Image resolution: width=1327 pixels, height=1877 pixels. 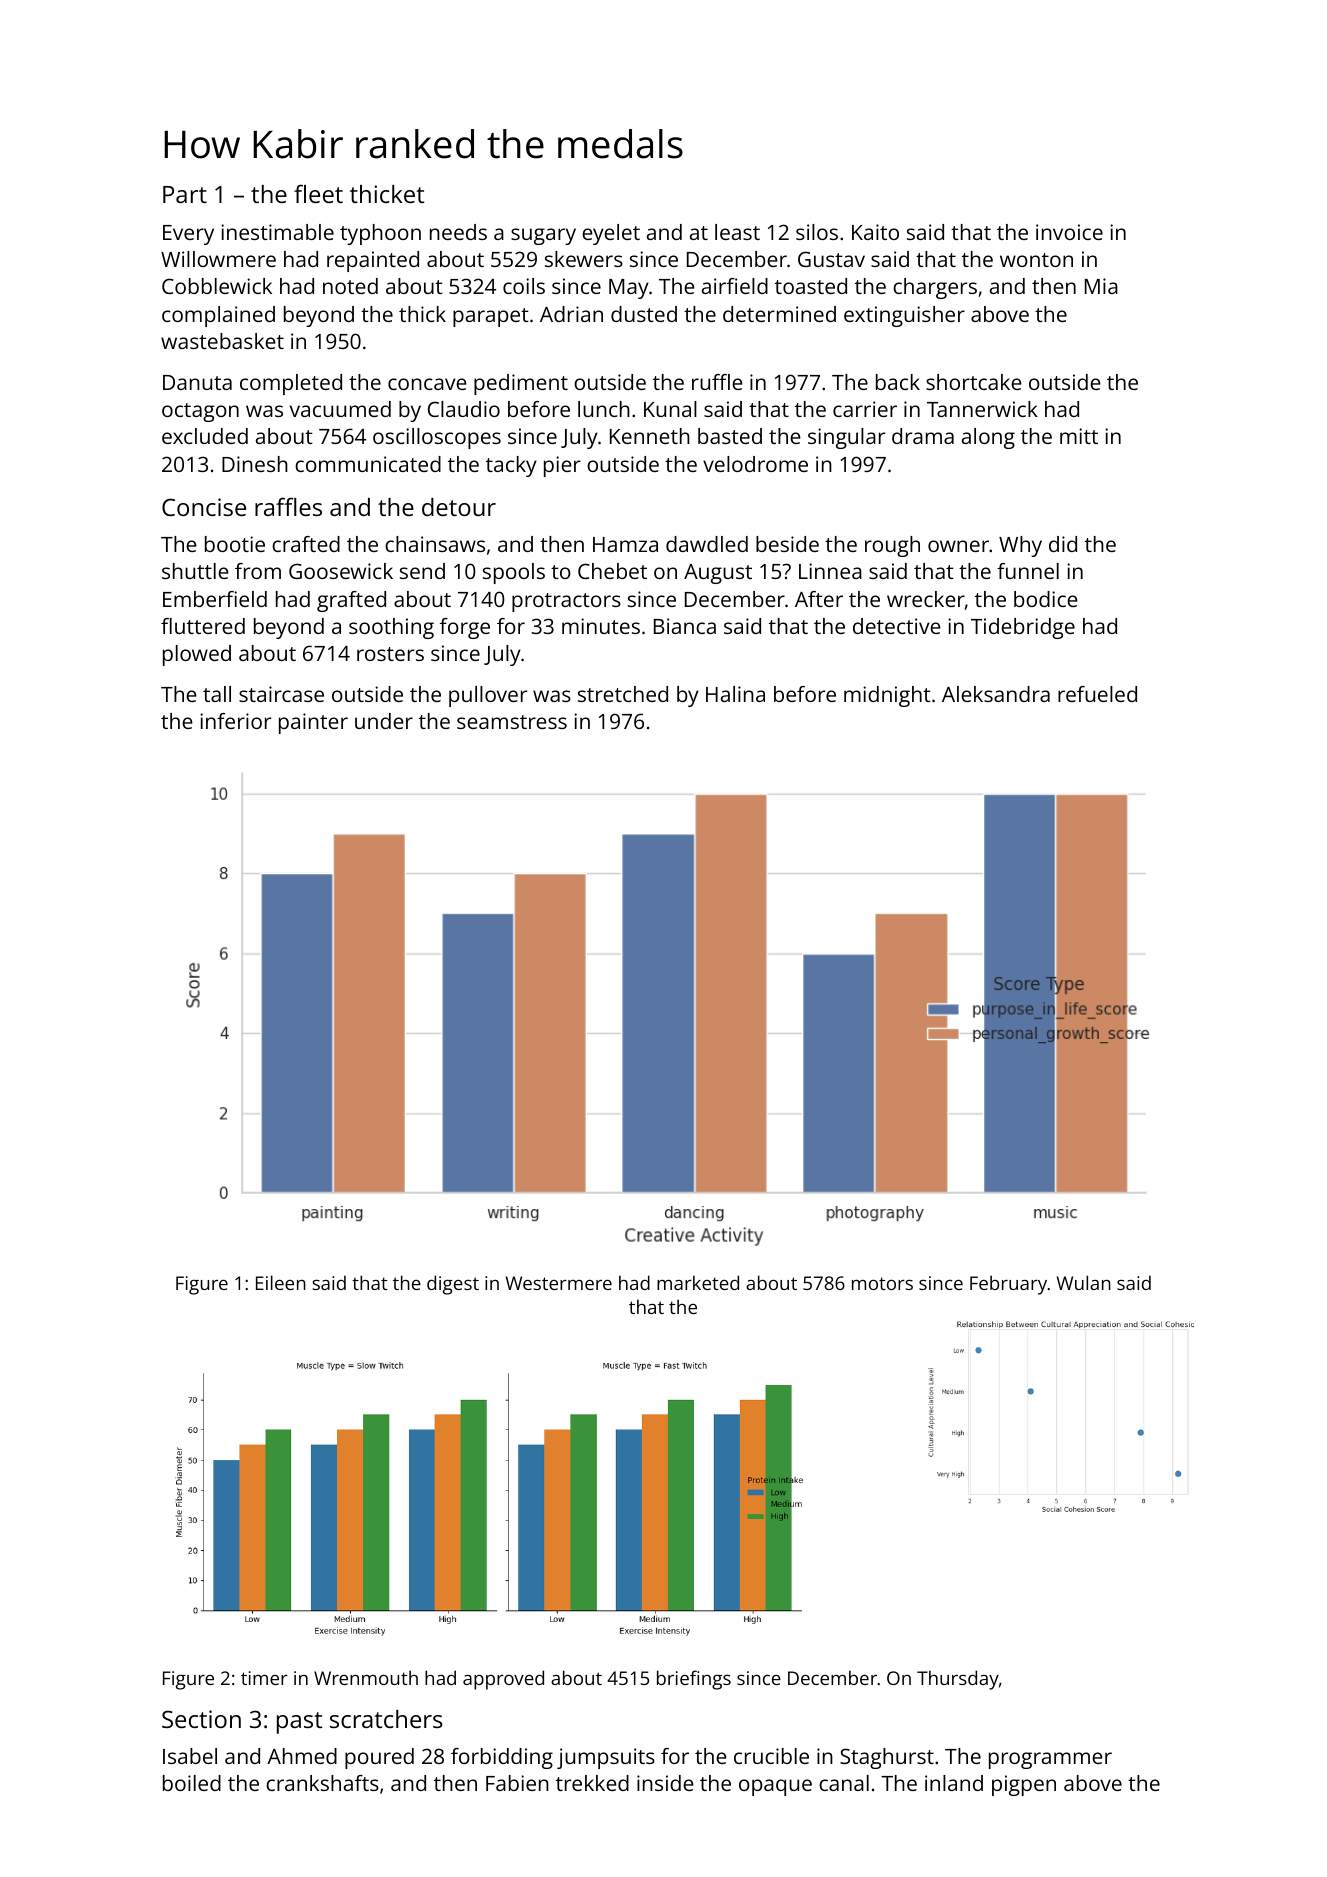 What do you see at coordinates (453, 1285) in the document?
I see `digest` at bounding box center [453, 1285].
